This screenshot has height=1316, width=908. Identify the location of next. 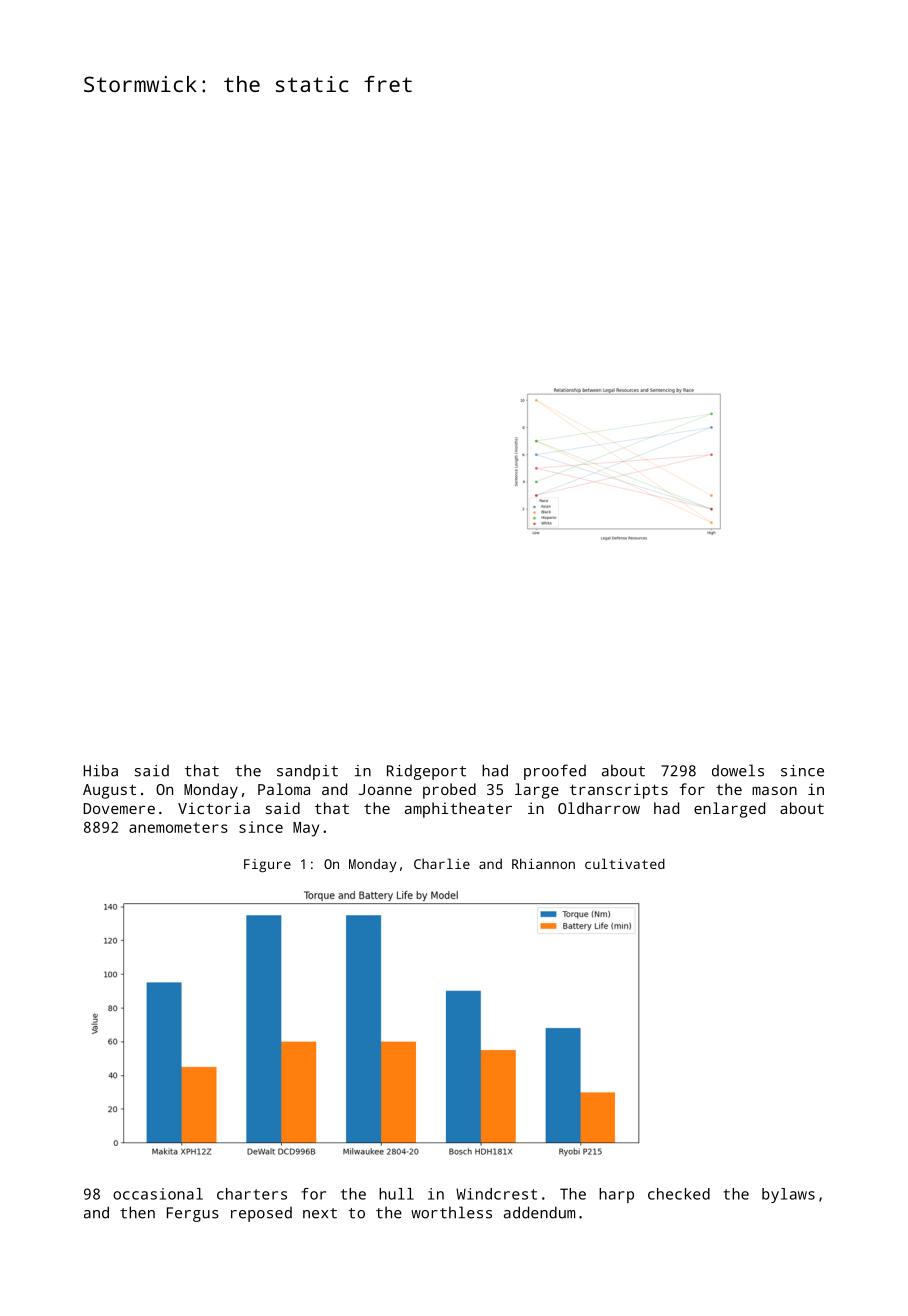
(320, 1213).
